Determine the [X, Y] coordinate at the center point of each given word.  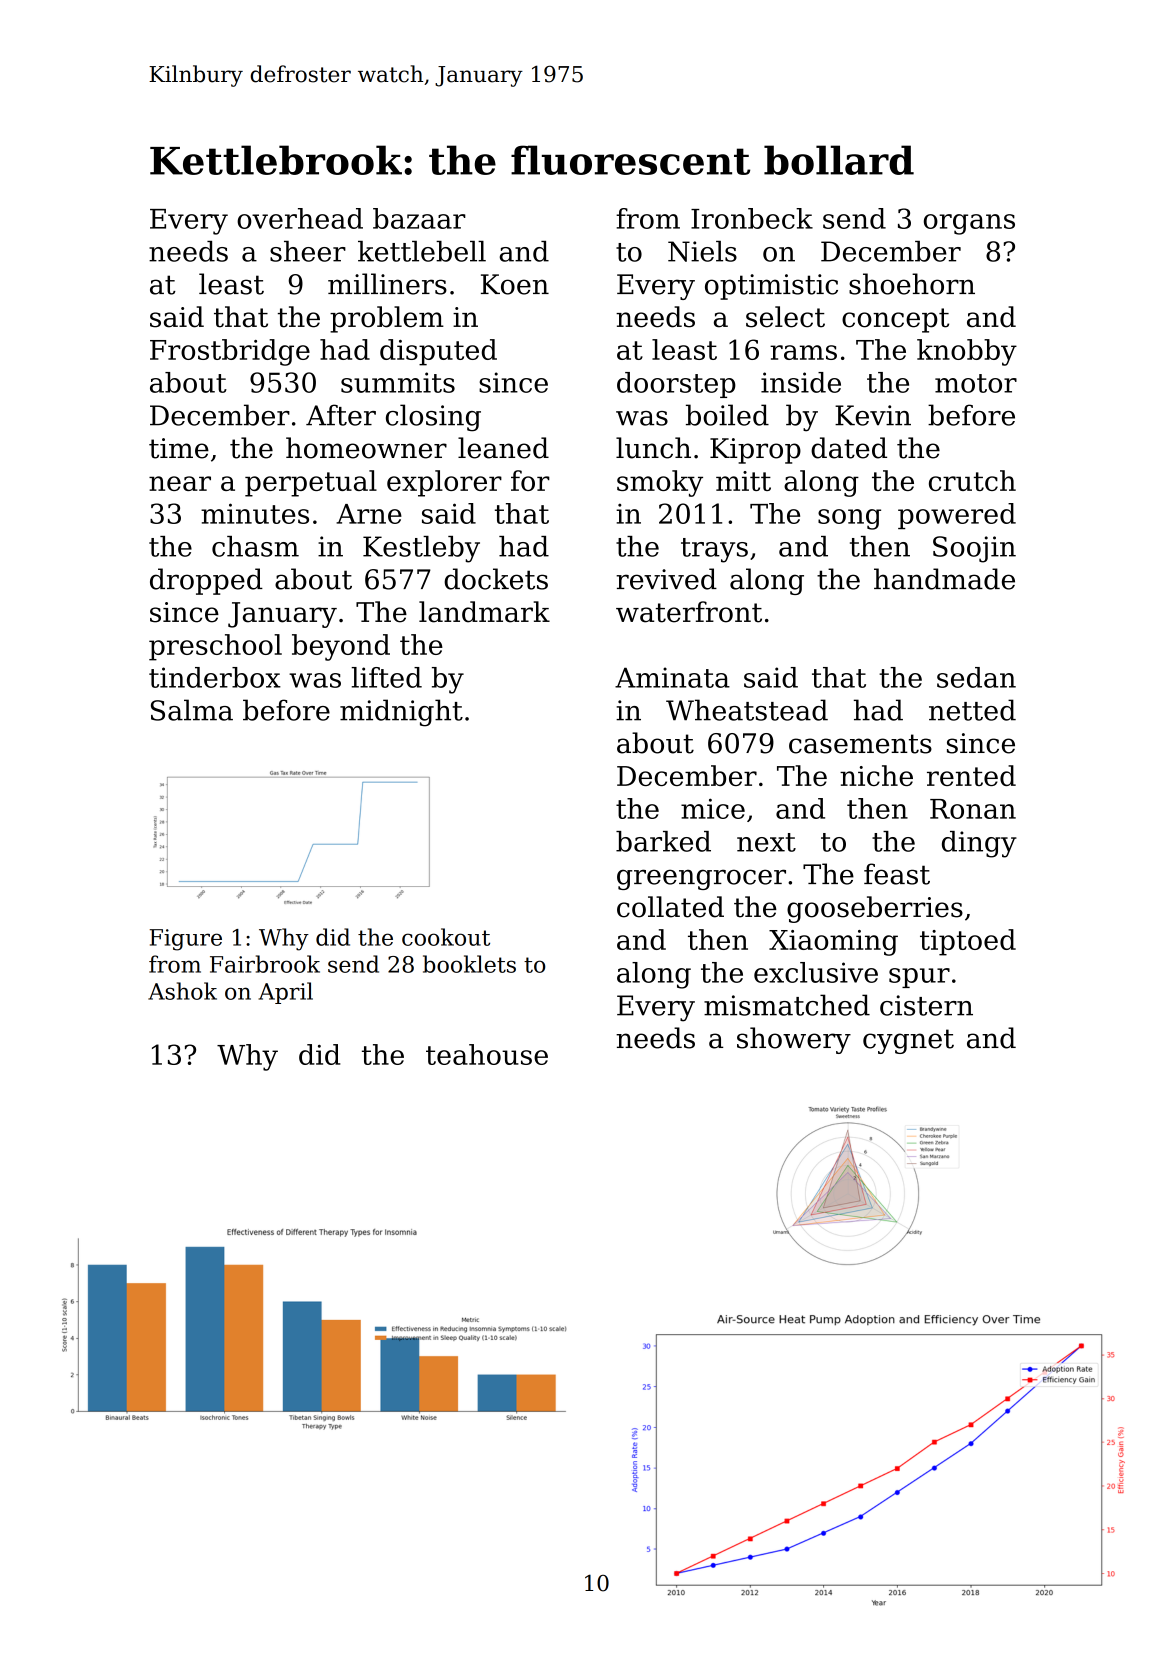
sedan [976, 677]
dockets [496, 579]
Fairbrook [265, 964]
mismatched [787, 1005]
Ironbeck [752, 218]
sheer [308, 251]
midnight [401, 713]
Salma [192, 710]
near [180, 483]
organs [969, 224]
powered [957, 516]
